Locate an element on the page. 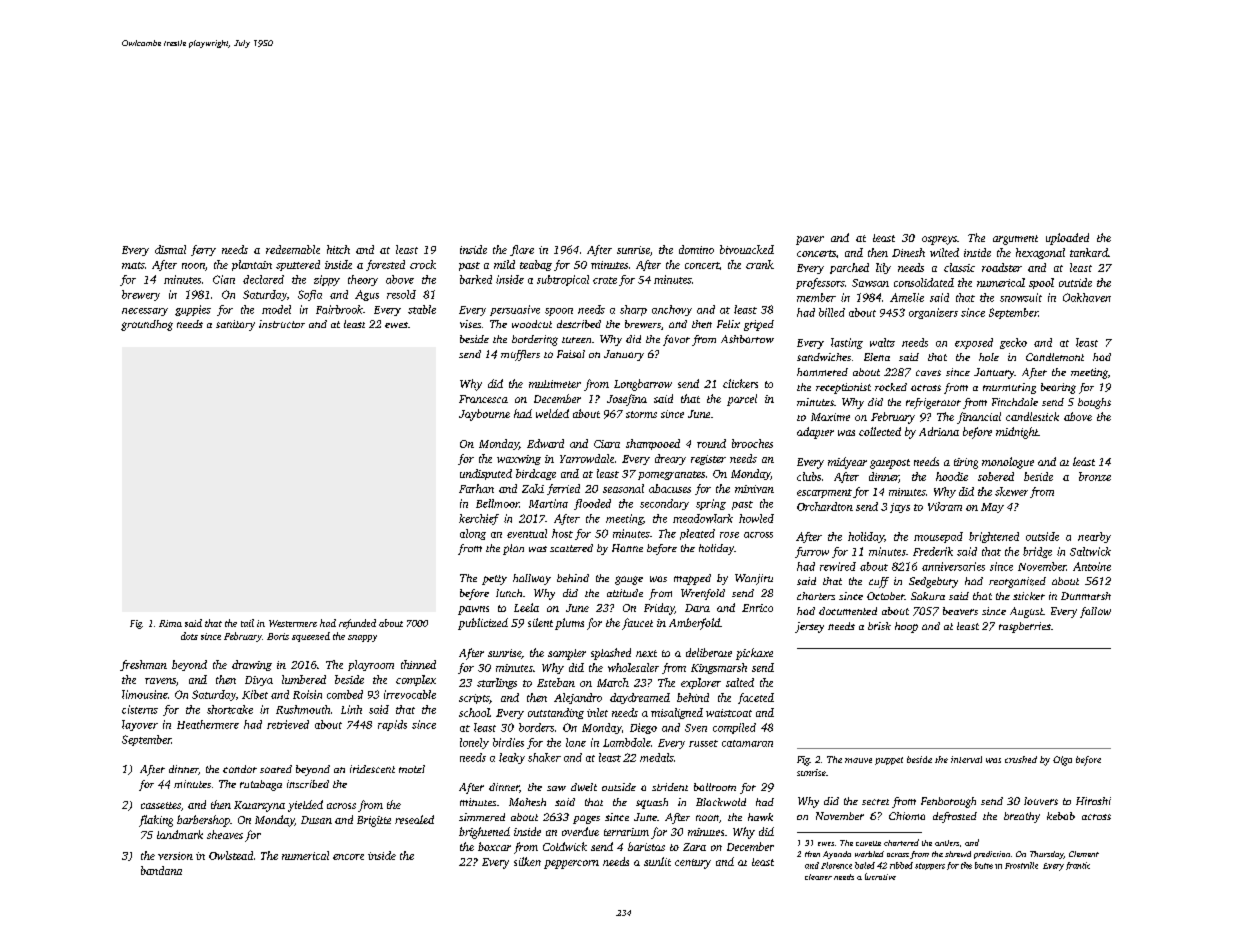  pleated is located at coordinates (697, 534).
